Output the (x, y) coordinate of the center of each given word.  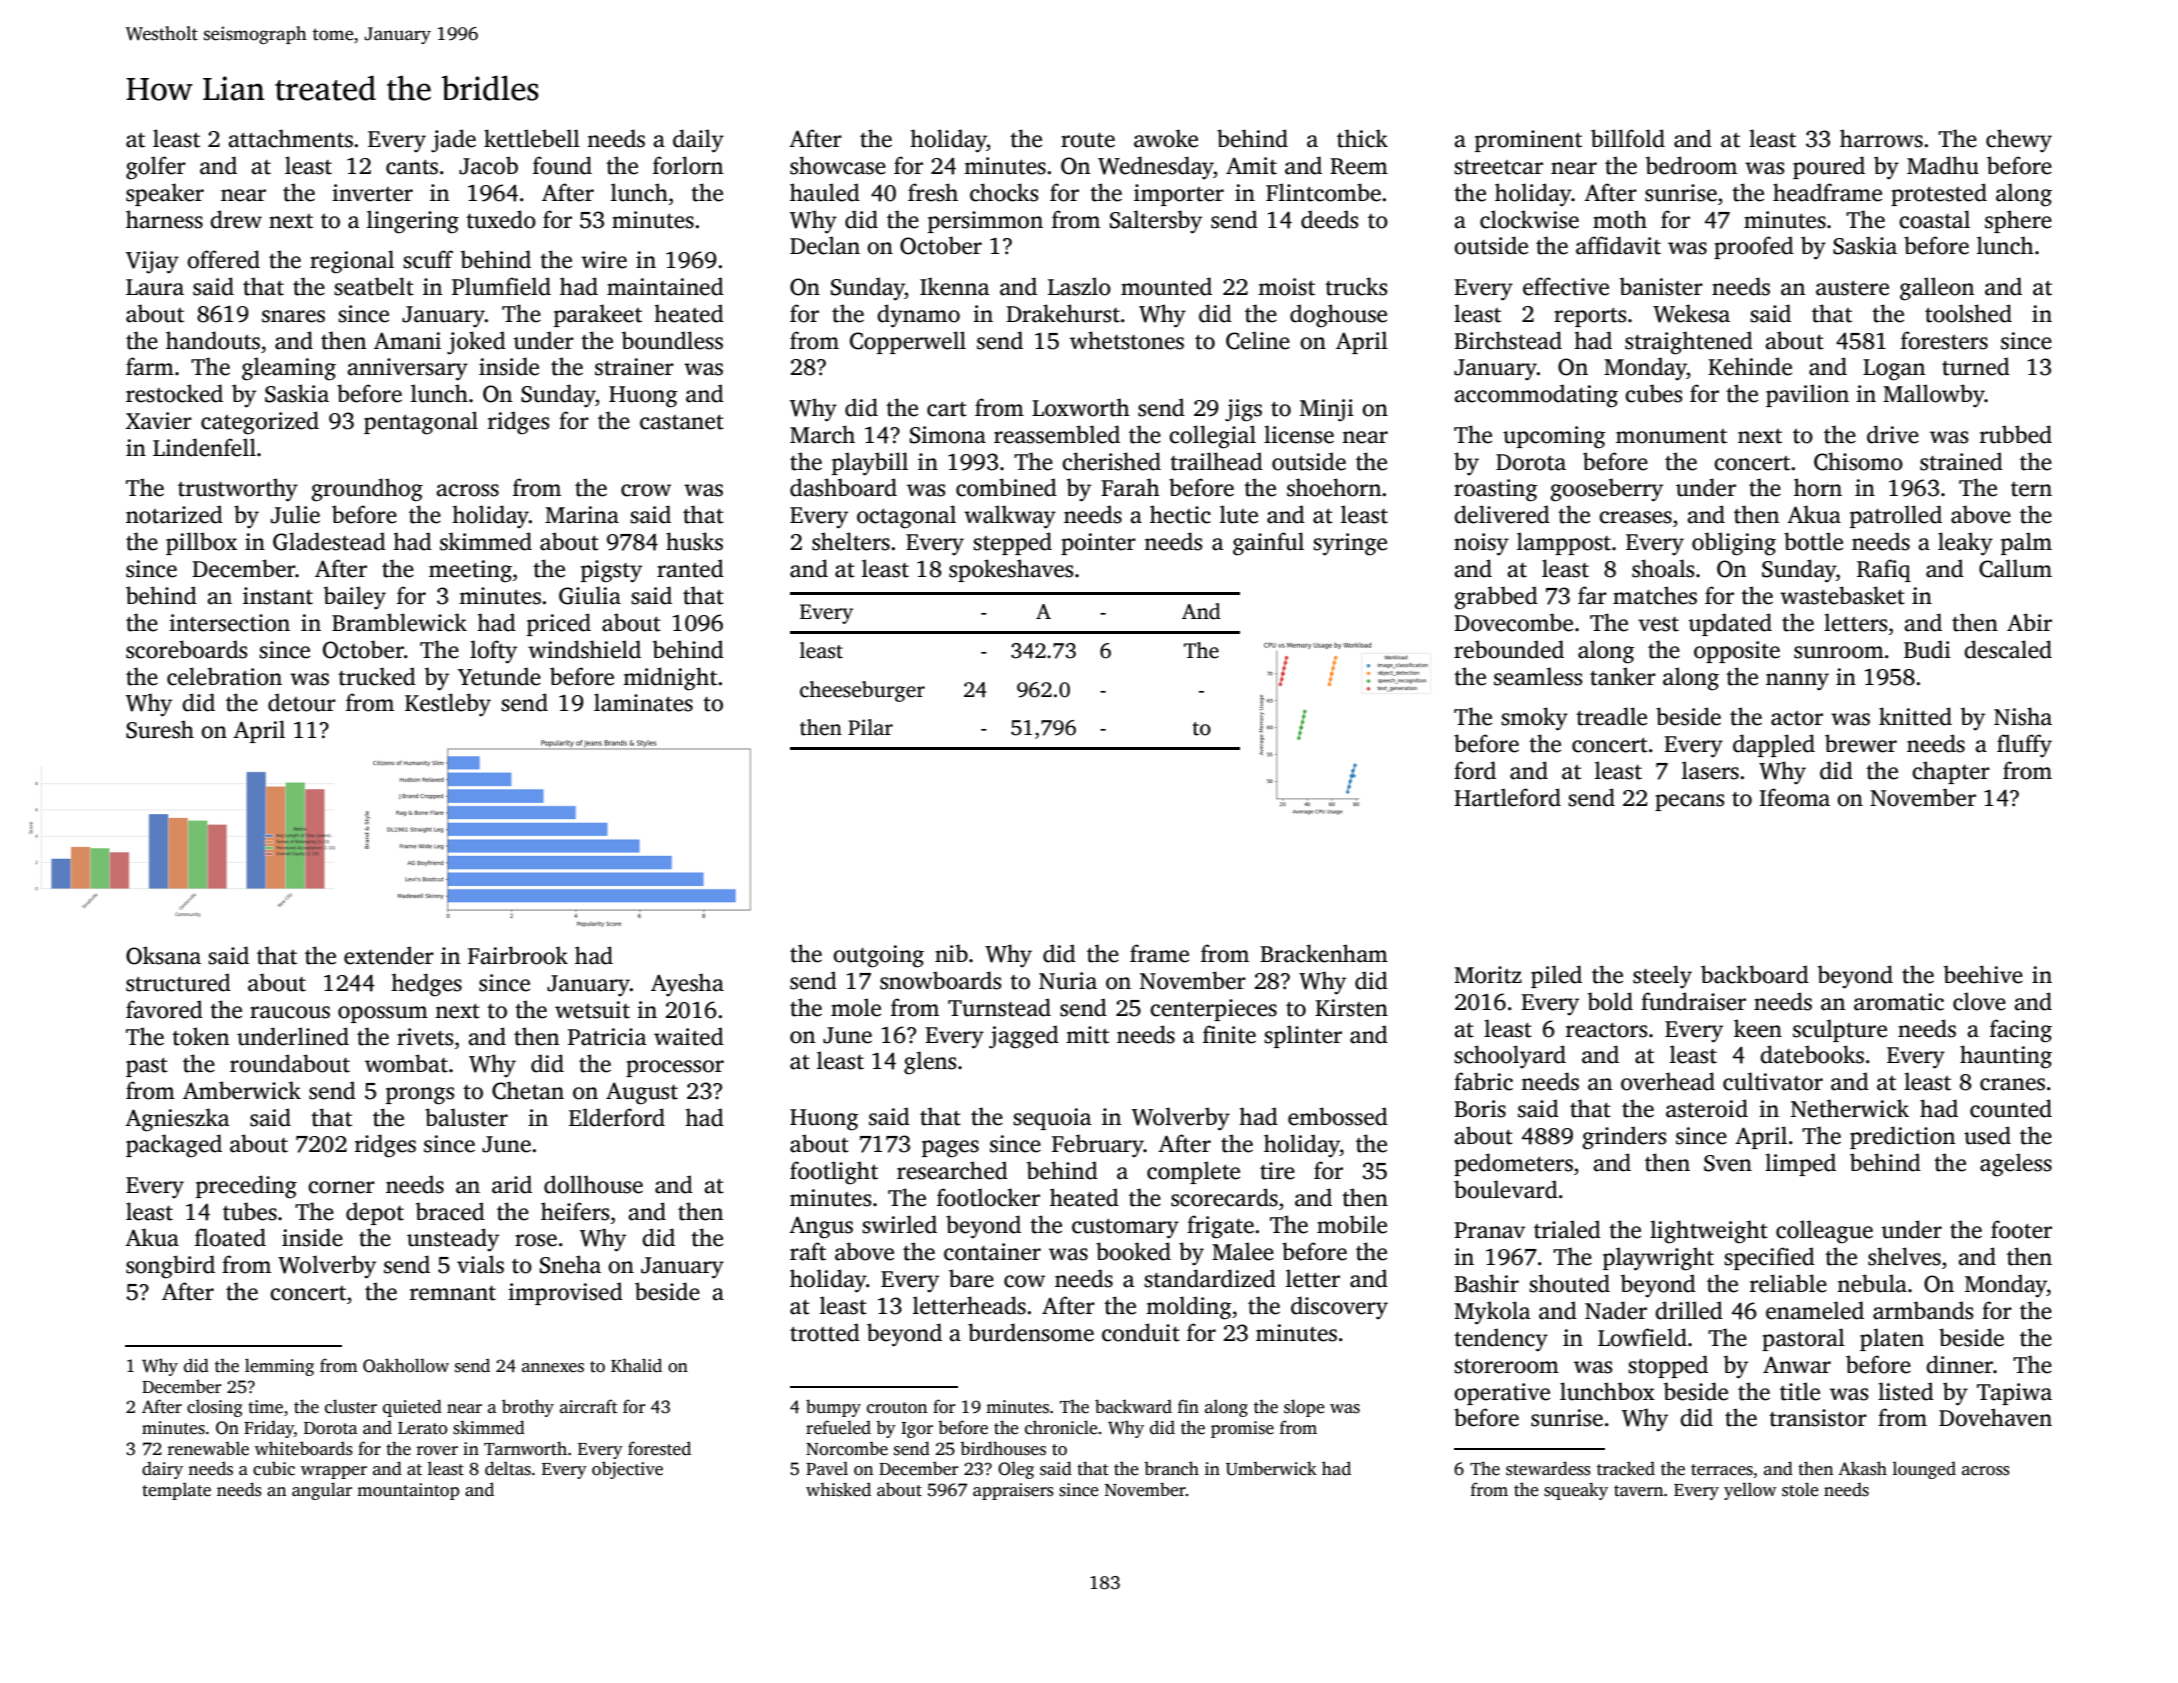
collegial (1212, 437)
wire (604, 260)
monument (1671, 436)
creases (1635, 517)
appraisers (1013, 1491)
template (176, 1491)
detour (302, 702)
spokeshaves (1011, 570)
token (200, 1036)
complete (1193, 1172)
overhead (1668, 1081)
